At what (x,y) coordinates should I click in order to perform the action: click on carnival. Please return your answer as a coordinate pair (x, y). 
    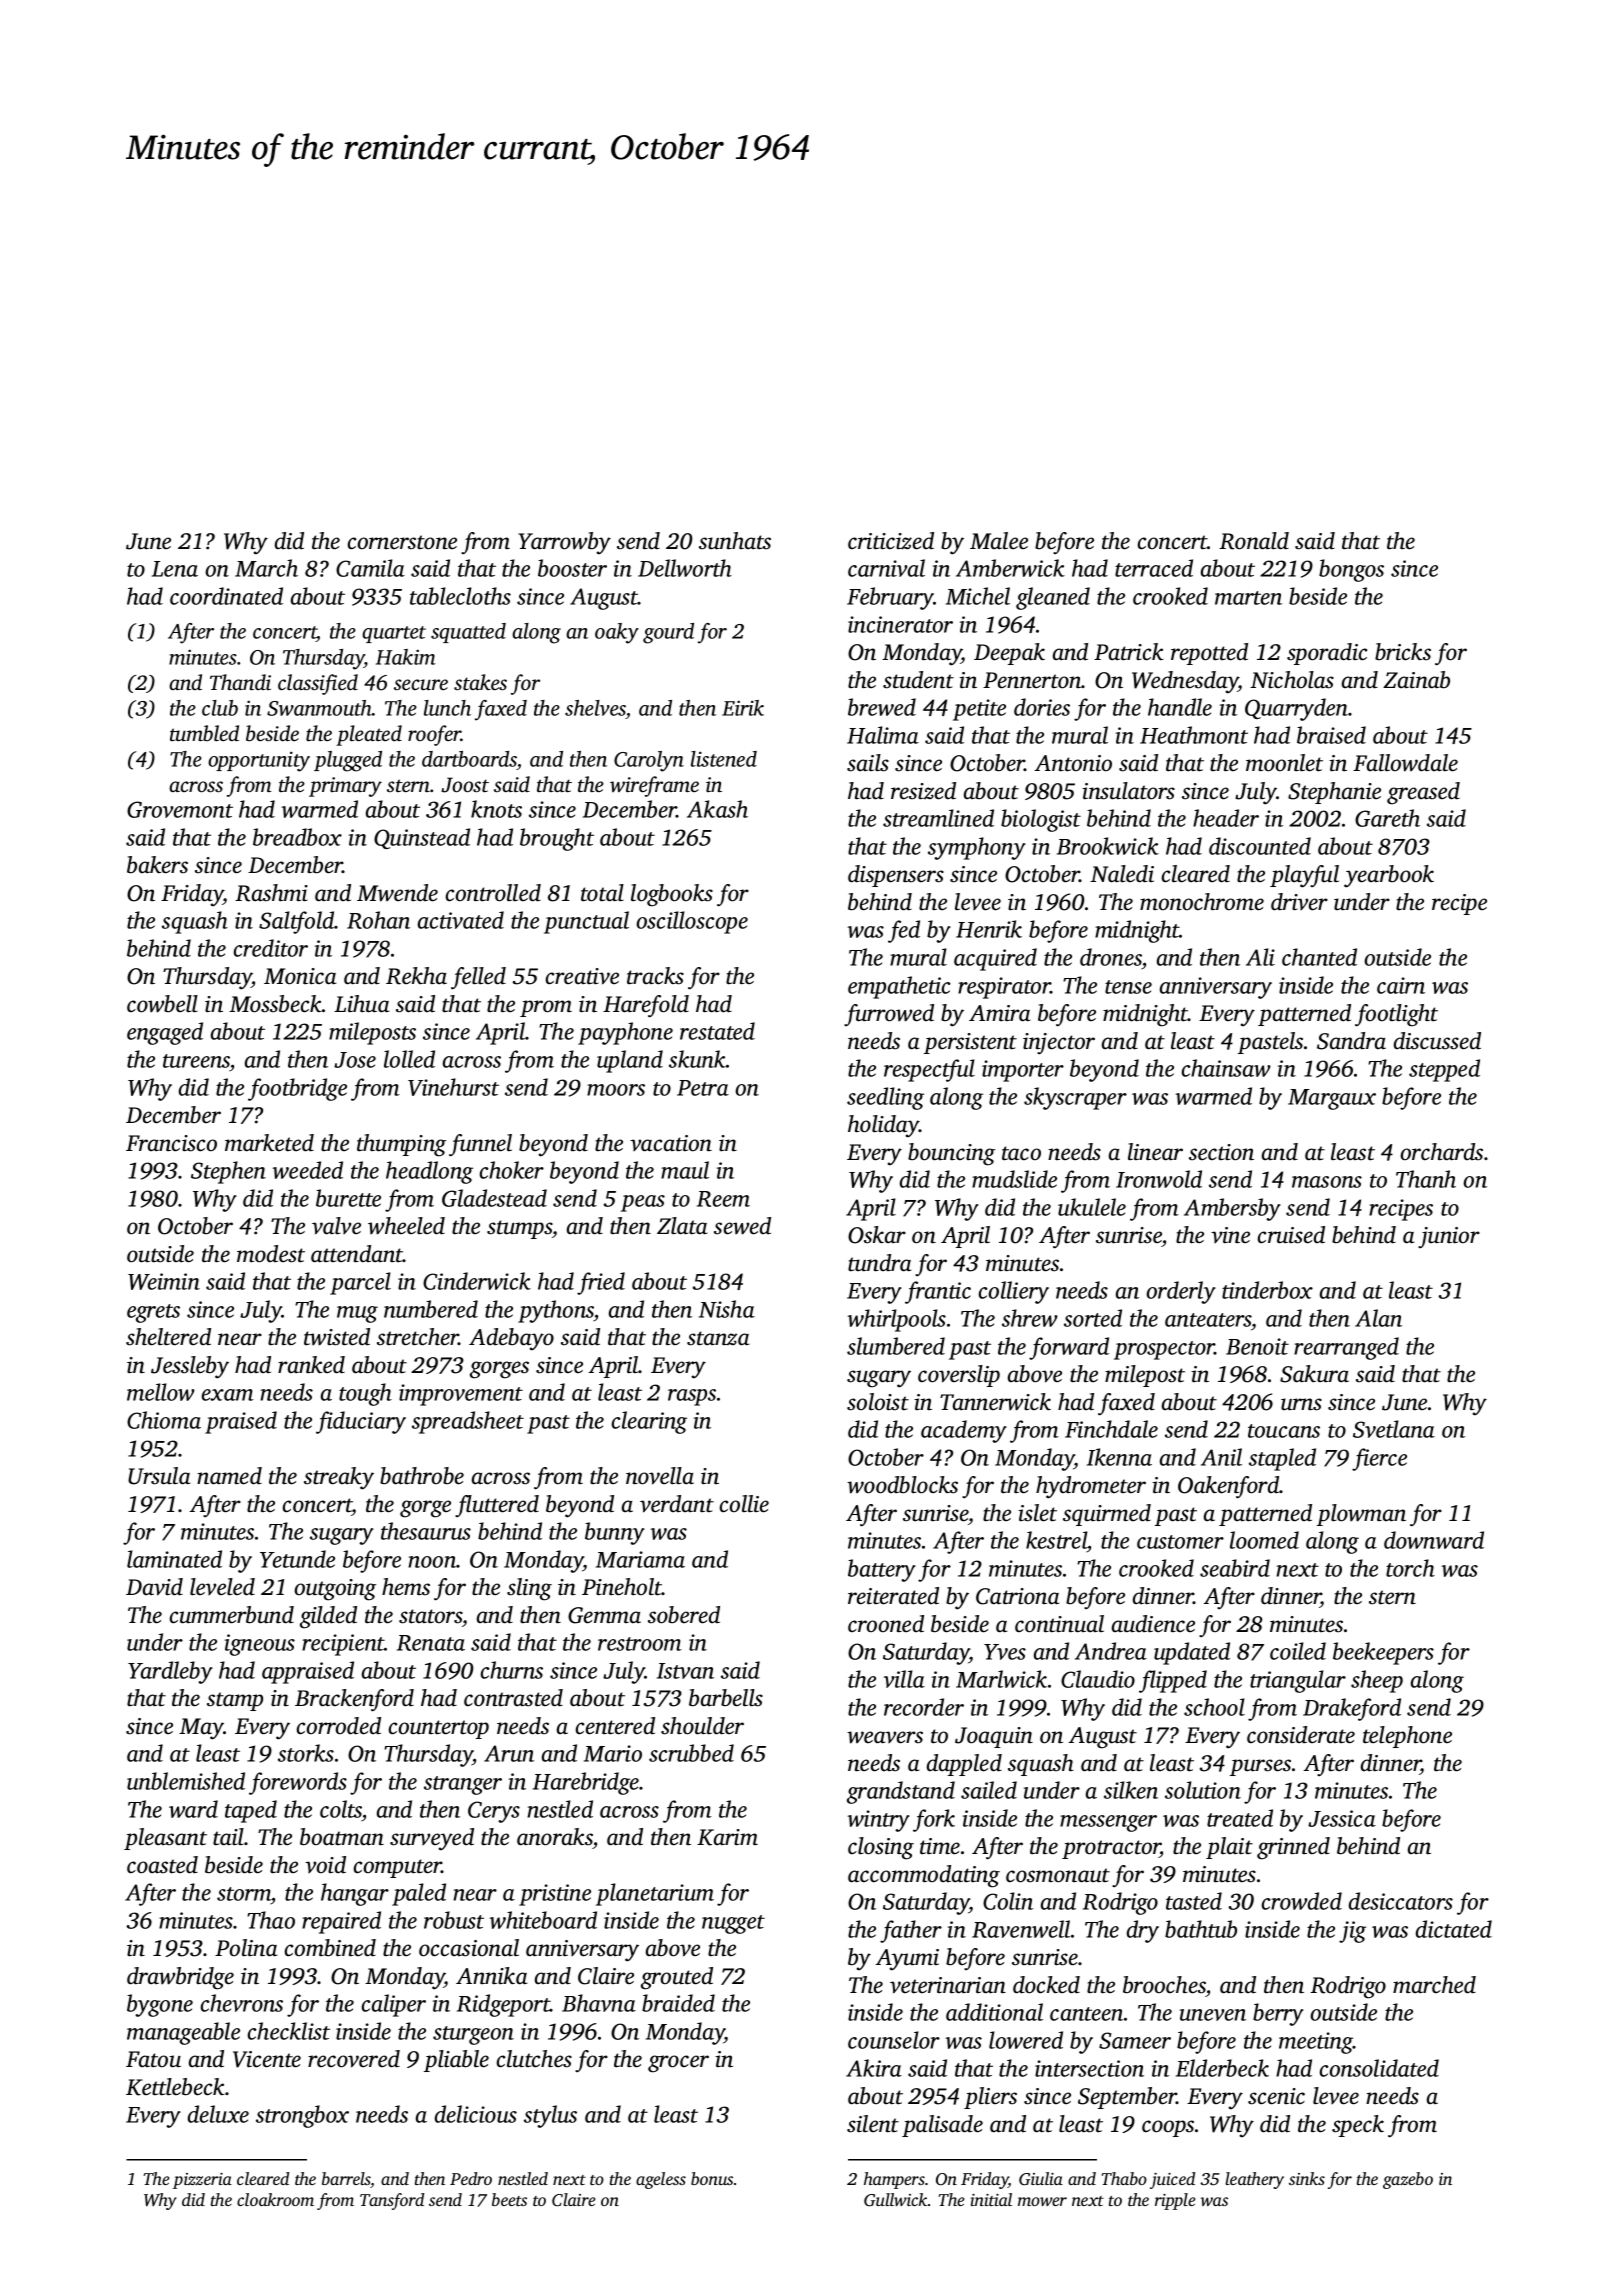
    Looking at the image, I should click on (886, 568).
